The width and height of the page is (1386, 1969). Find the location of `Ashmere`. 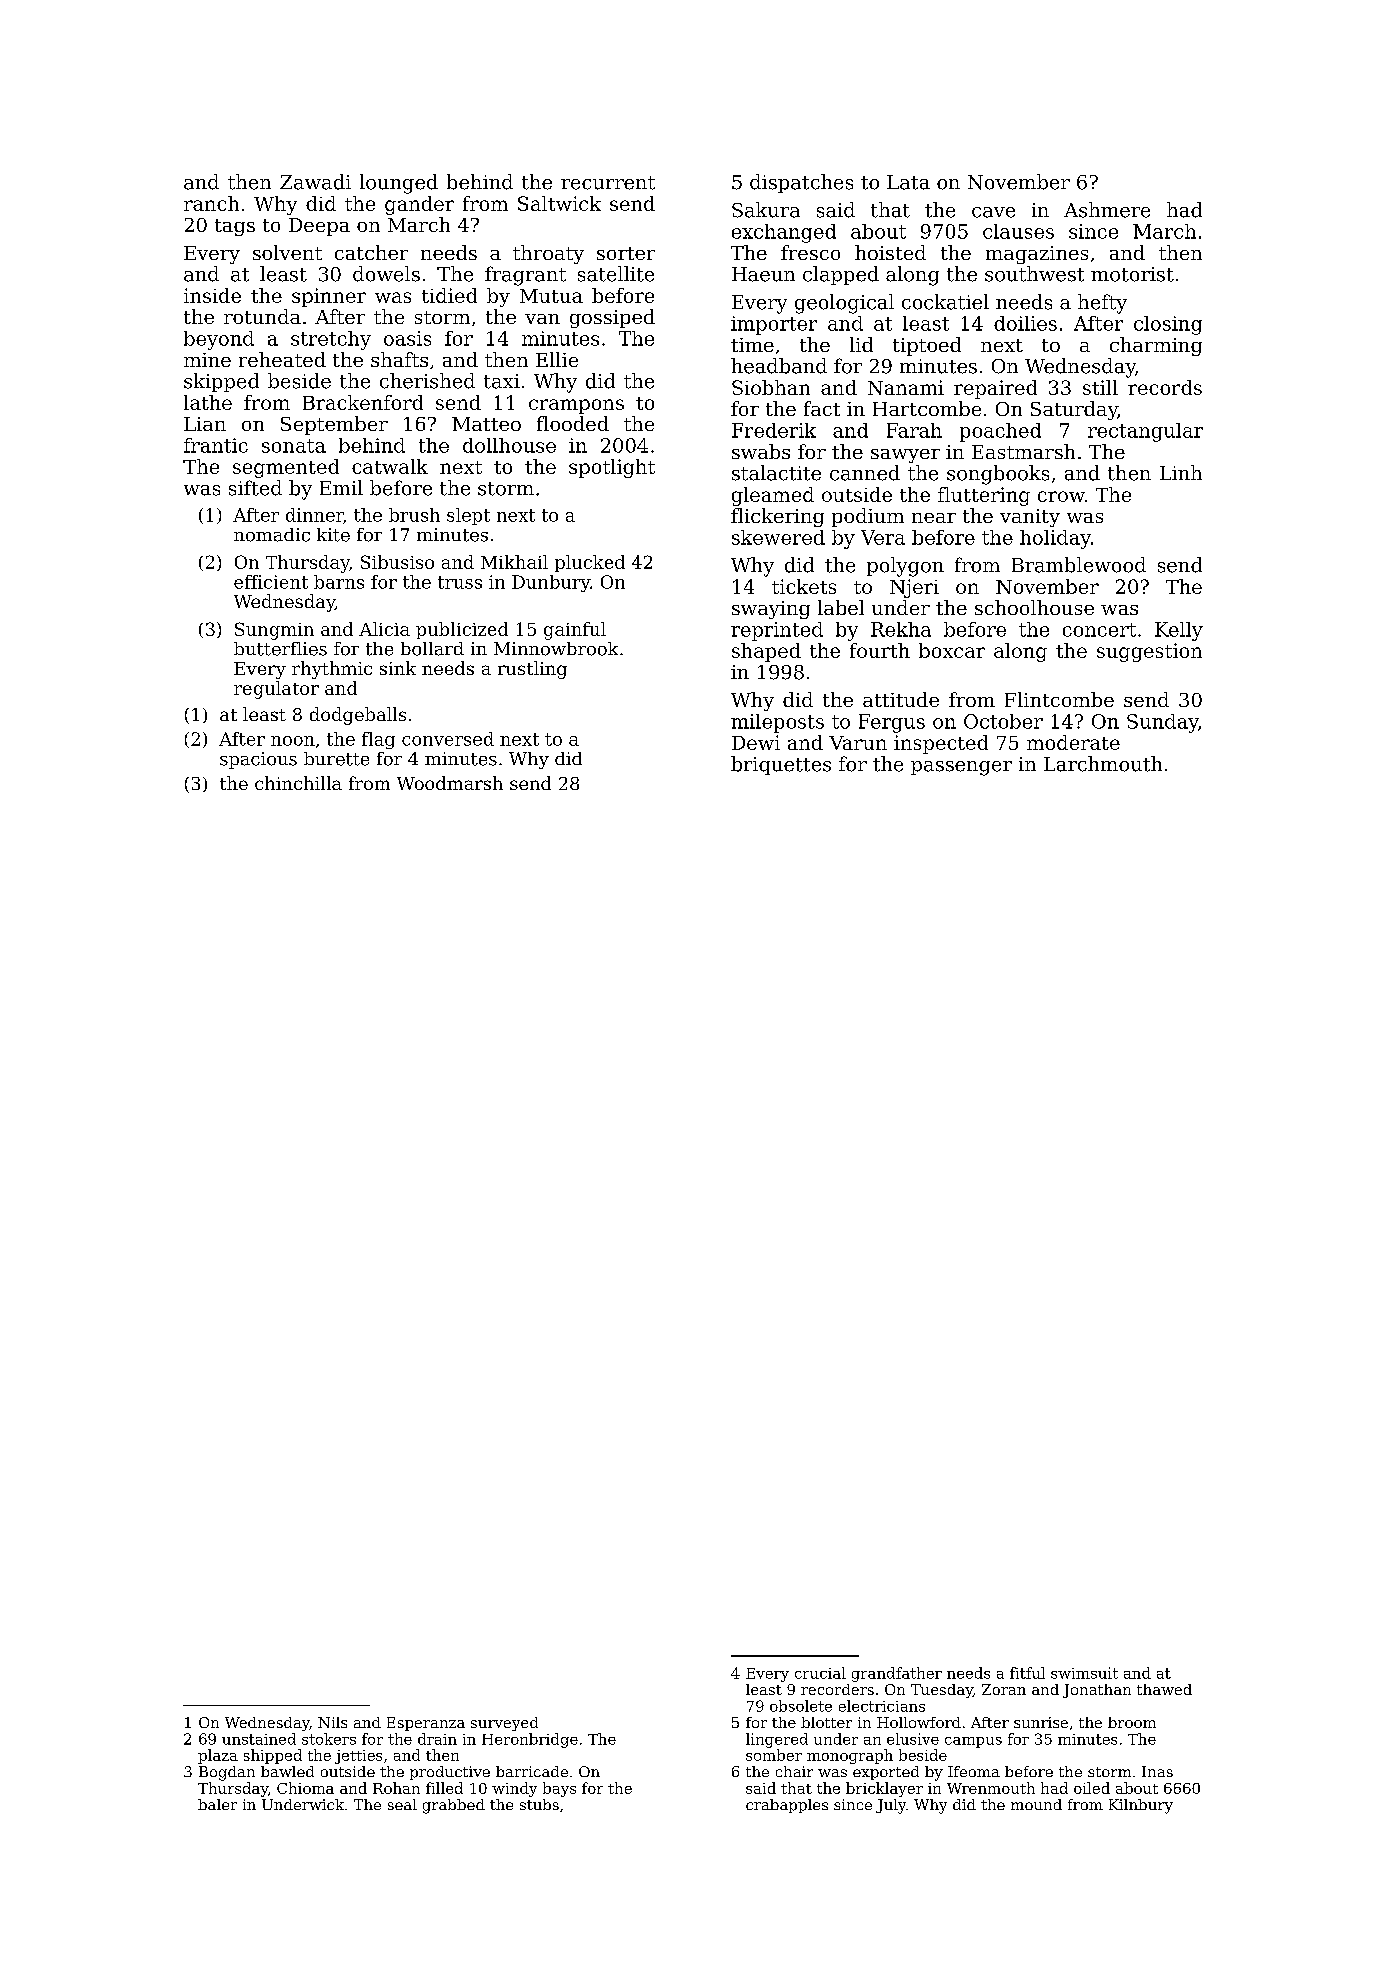

Ashmere is located at coordinates (1107, 210).
